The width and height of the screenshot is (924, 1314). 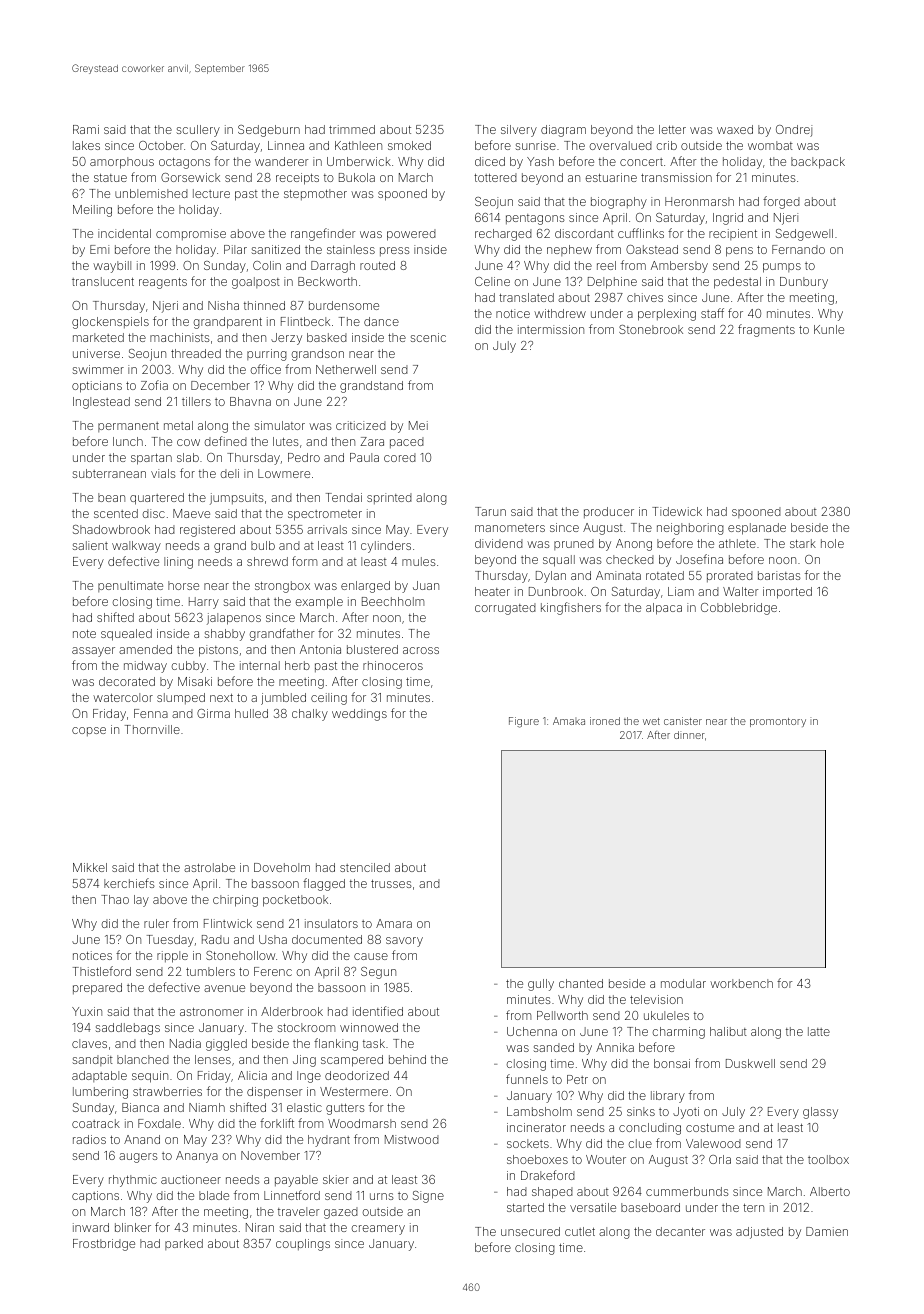 What do you see at coordinates (389, 498) in the screenshot?
I see `sprinted` at bounding box center [389, 498].
